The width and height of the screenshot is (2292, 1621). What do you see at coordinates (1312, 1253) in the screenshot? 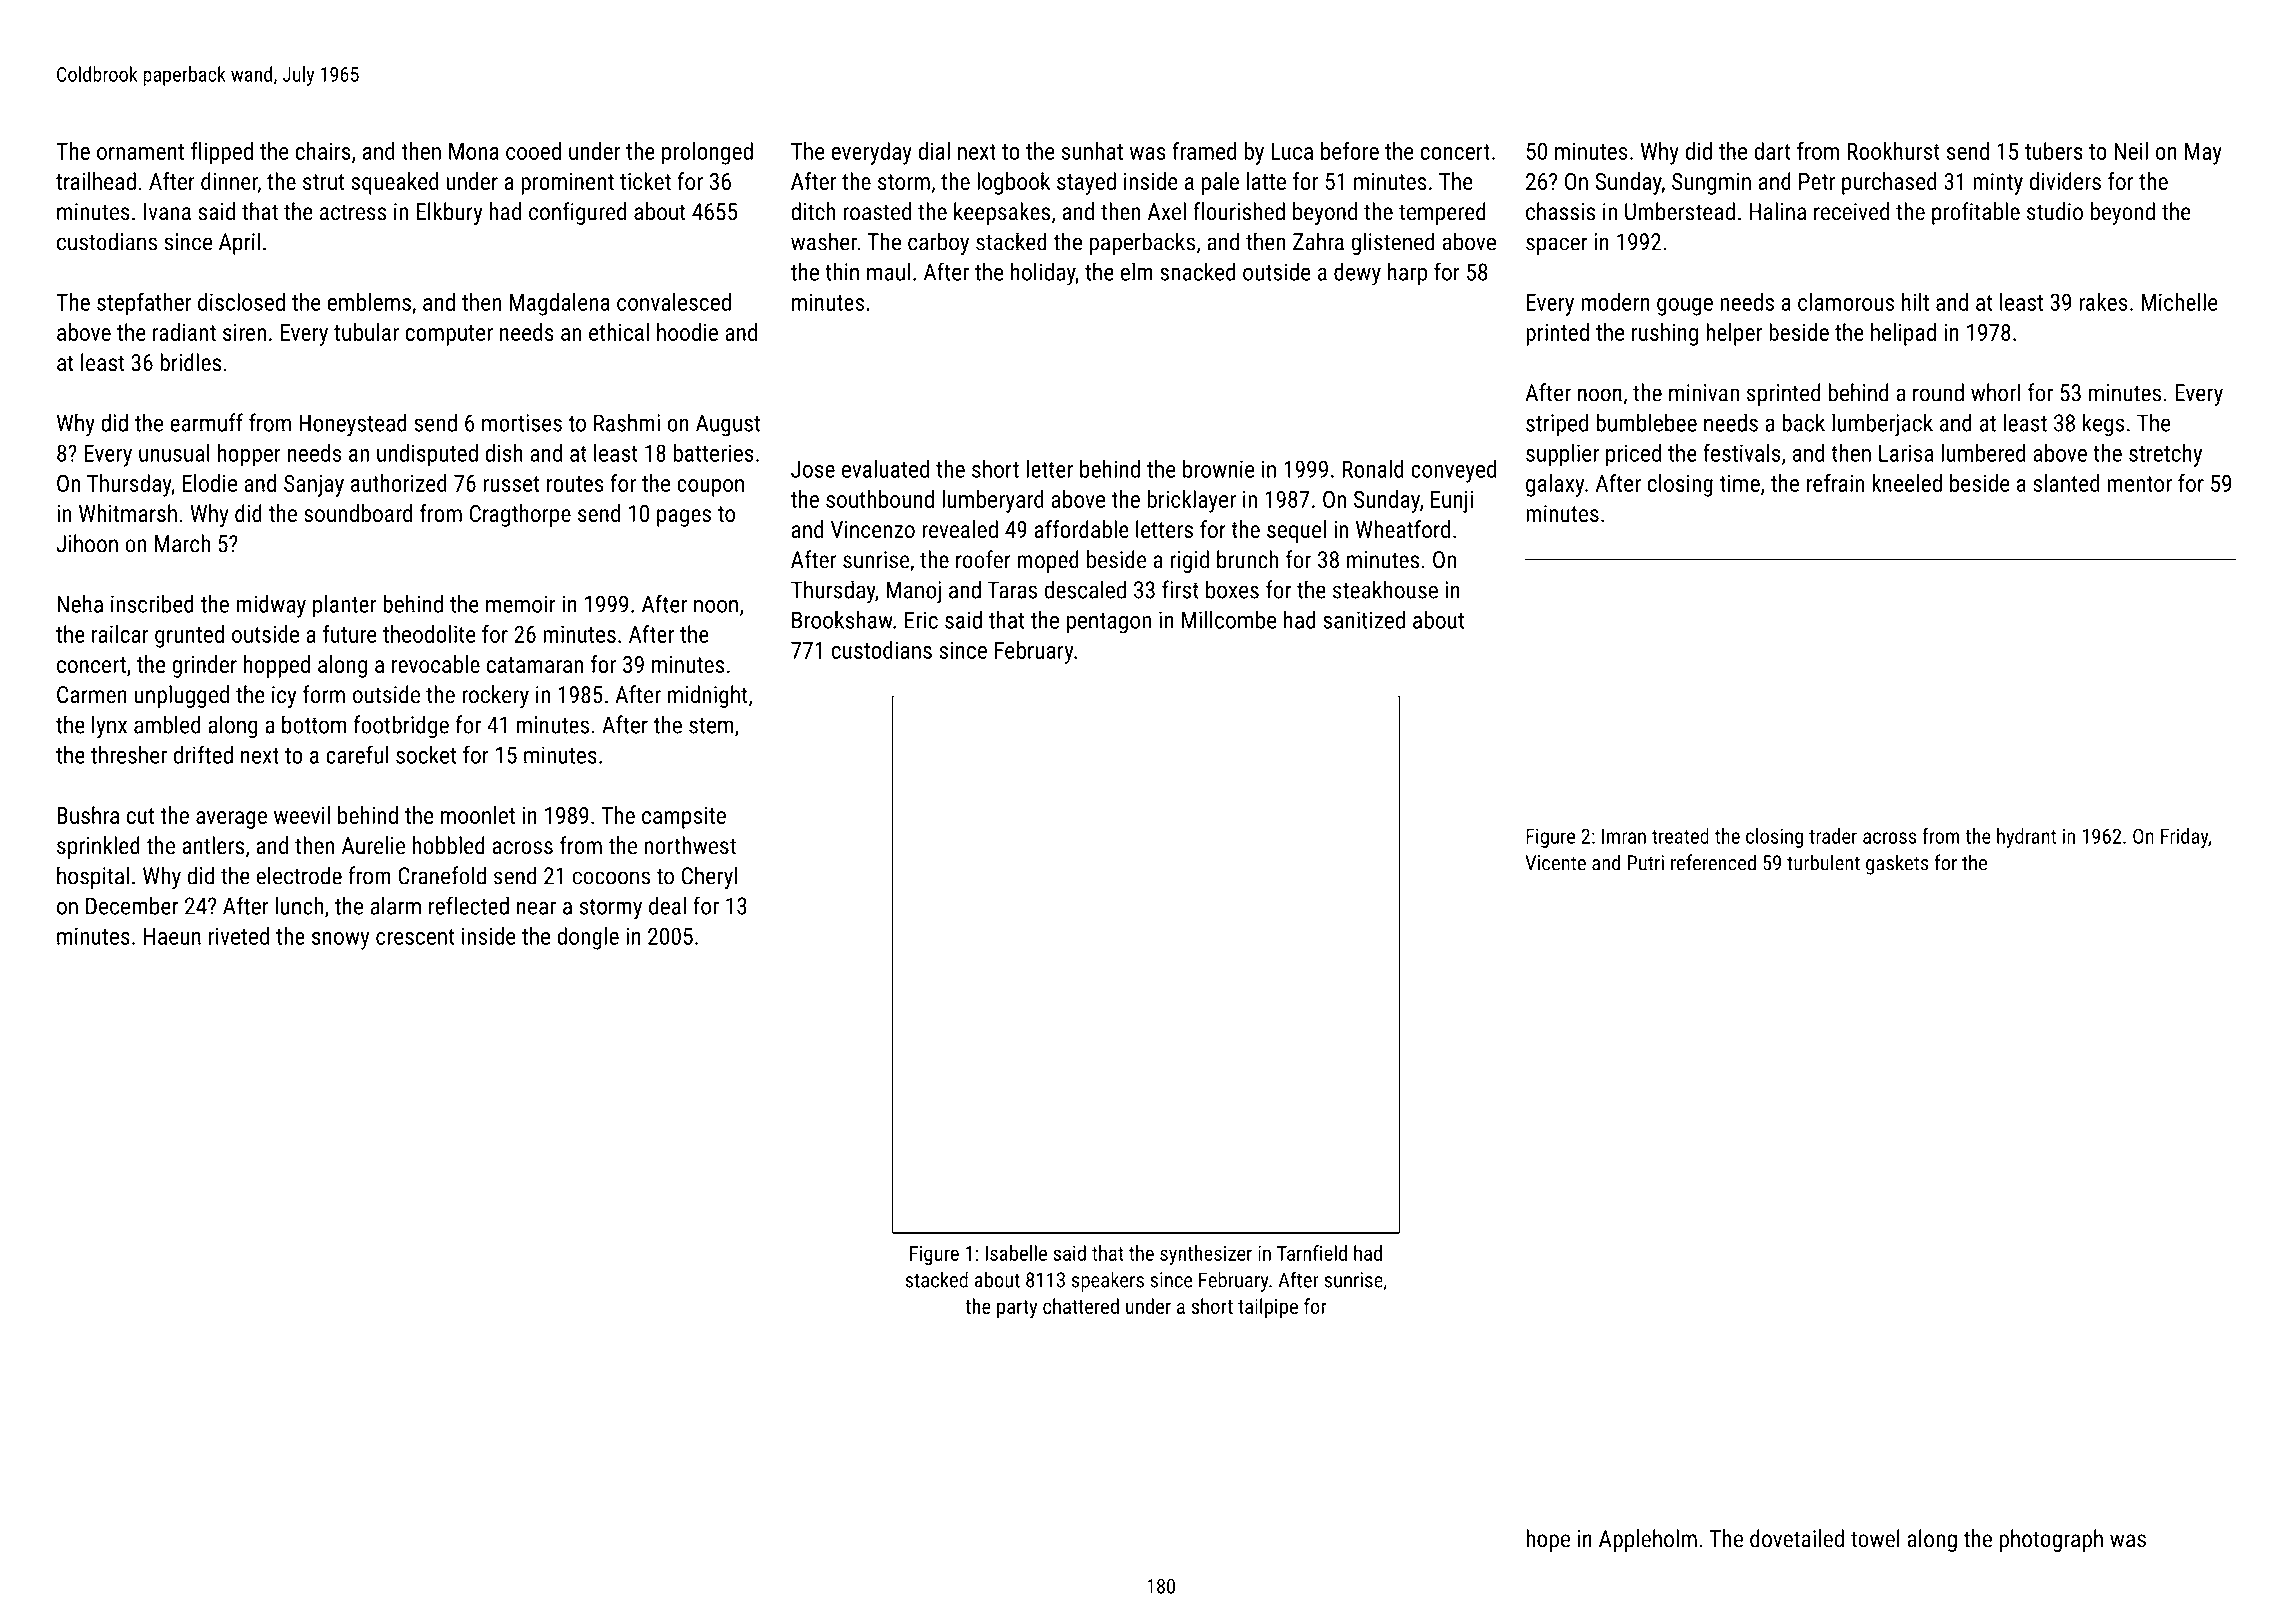
I see `Tarnfield` at bounding box center [1312, 1253].
